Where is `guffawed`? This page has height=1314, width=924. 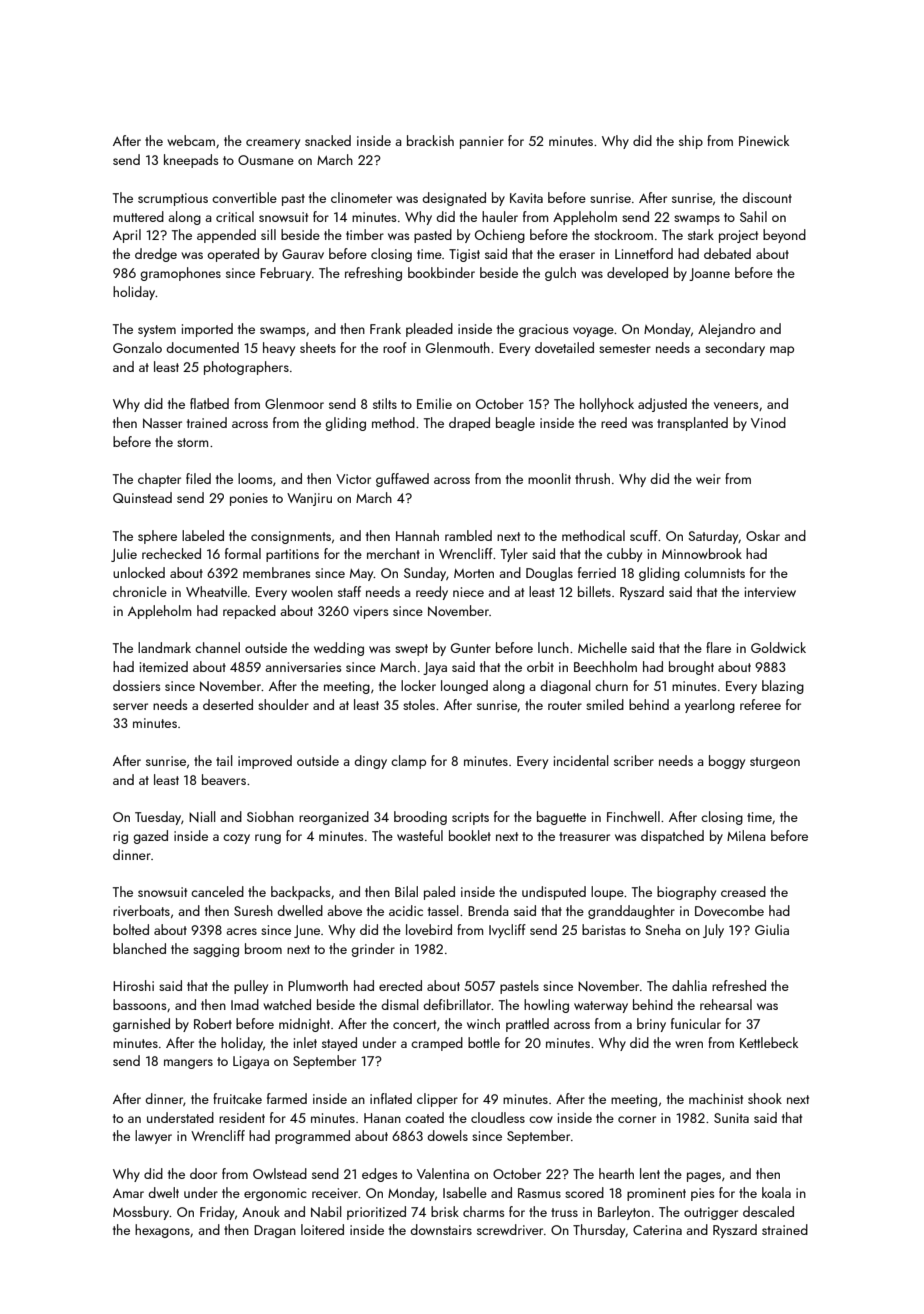 guffawed is located at coordinates (402, 480).
